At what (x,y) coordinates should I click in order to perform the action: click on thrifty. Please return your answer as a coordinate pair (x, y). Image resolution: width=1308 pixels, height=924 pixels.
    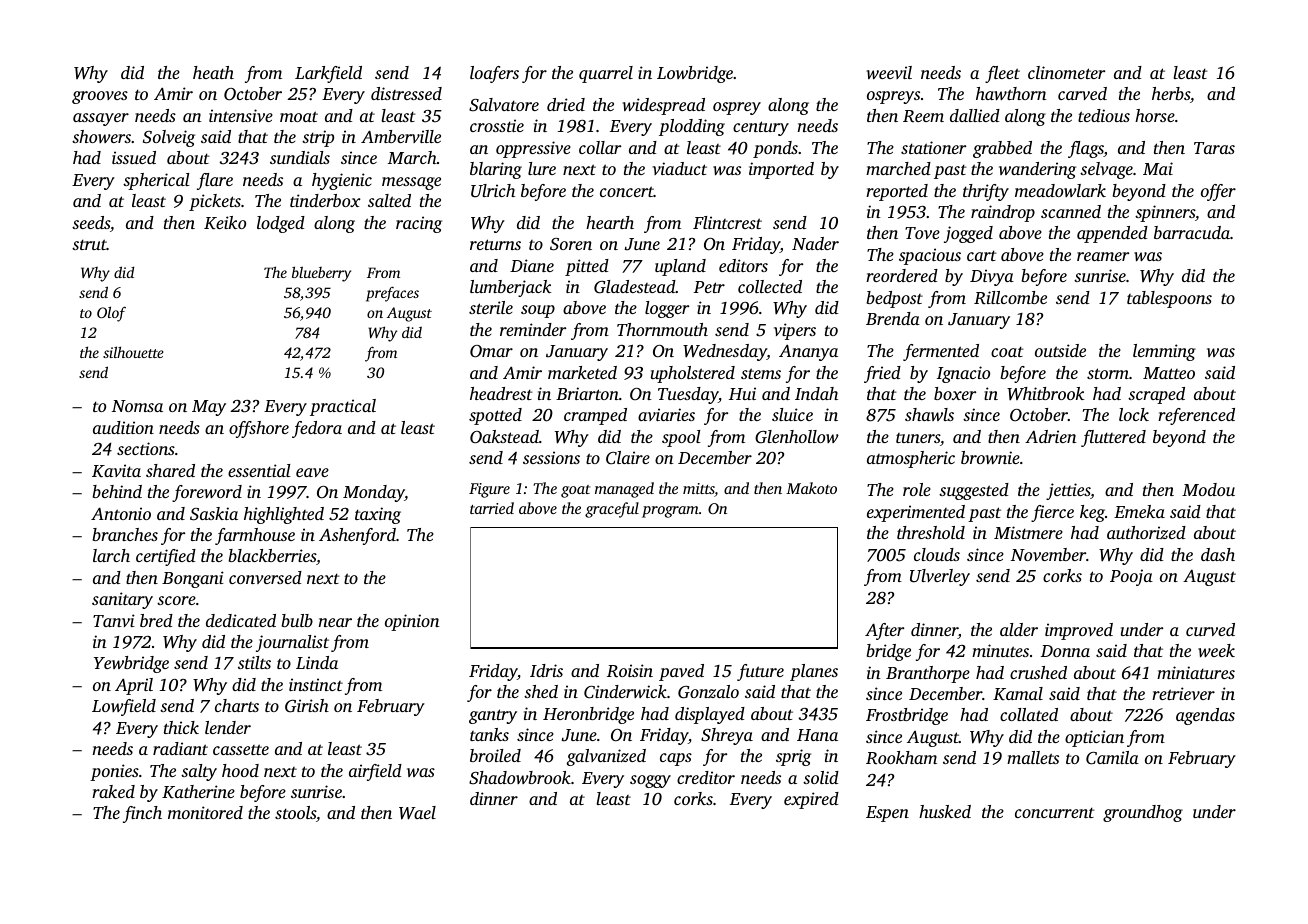
    Looking at the image, I should click on (986, 192).
